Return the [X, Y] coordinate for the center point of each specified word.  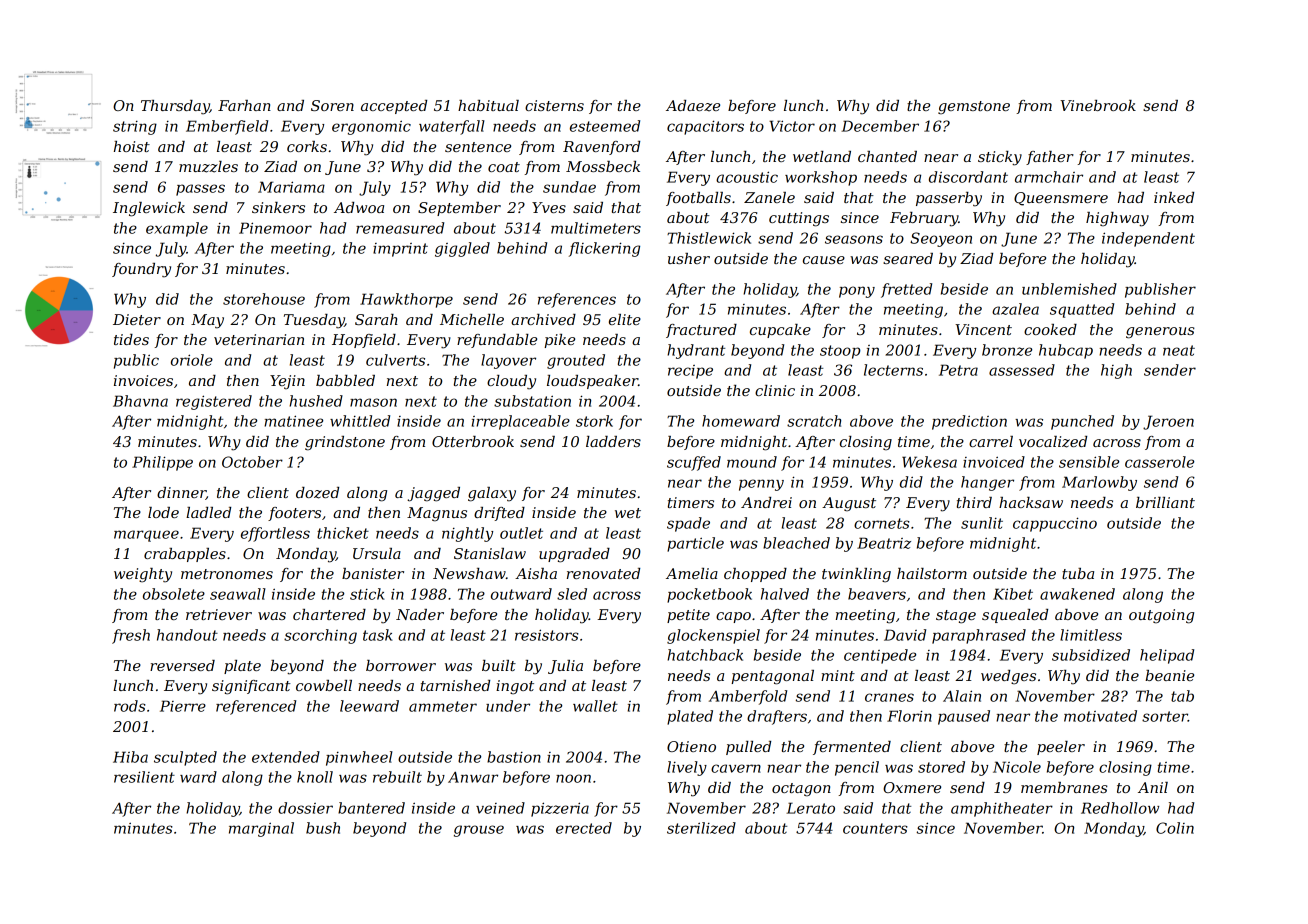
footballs [698, 199]
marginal [261, 829]
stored [941, 767]
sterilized [701, 828]
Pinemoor [275, 228]
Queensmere [1061, 199]
